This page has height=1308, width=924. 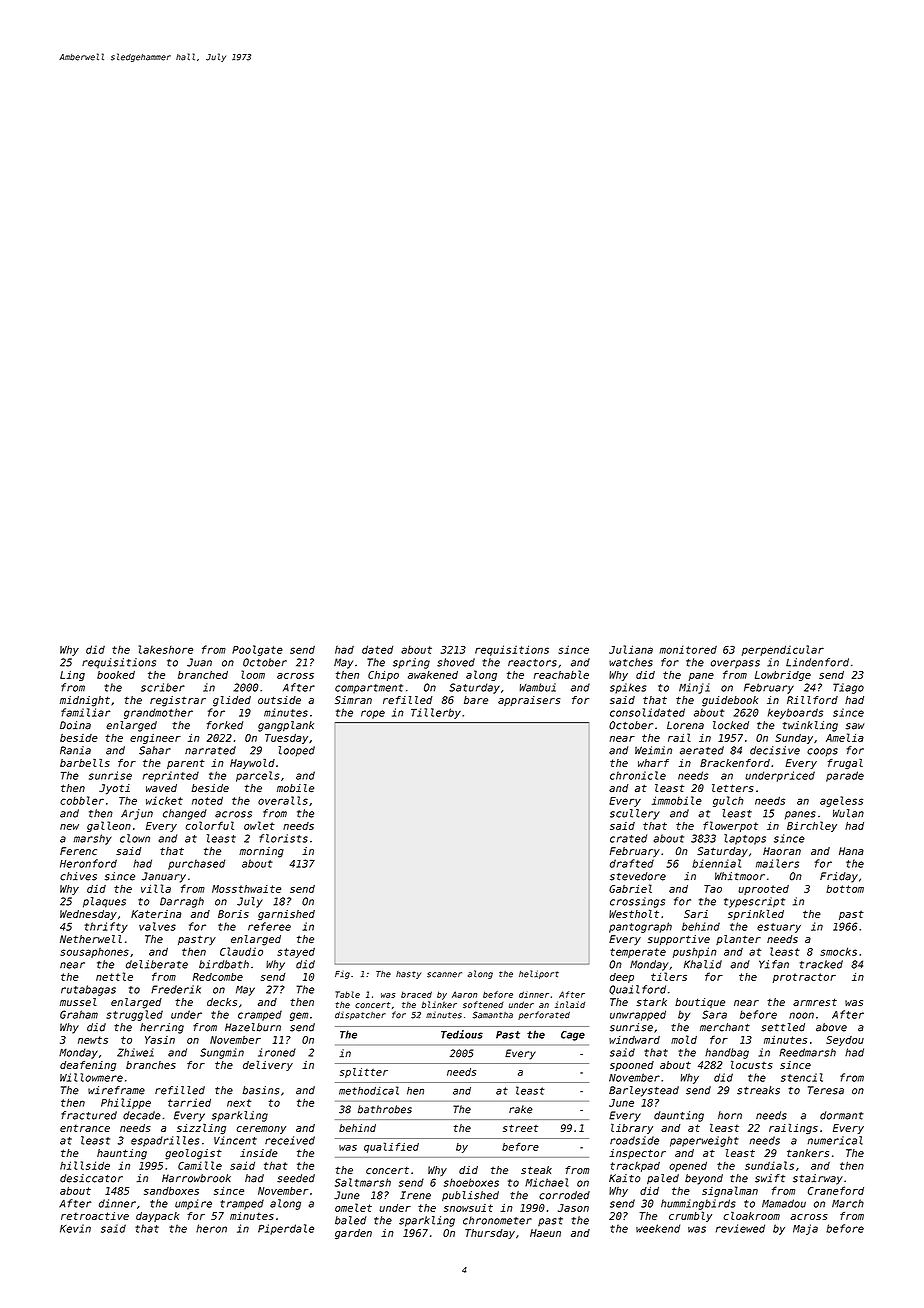 I want to click on heliport, so click(x=539, y=974).
